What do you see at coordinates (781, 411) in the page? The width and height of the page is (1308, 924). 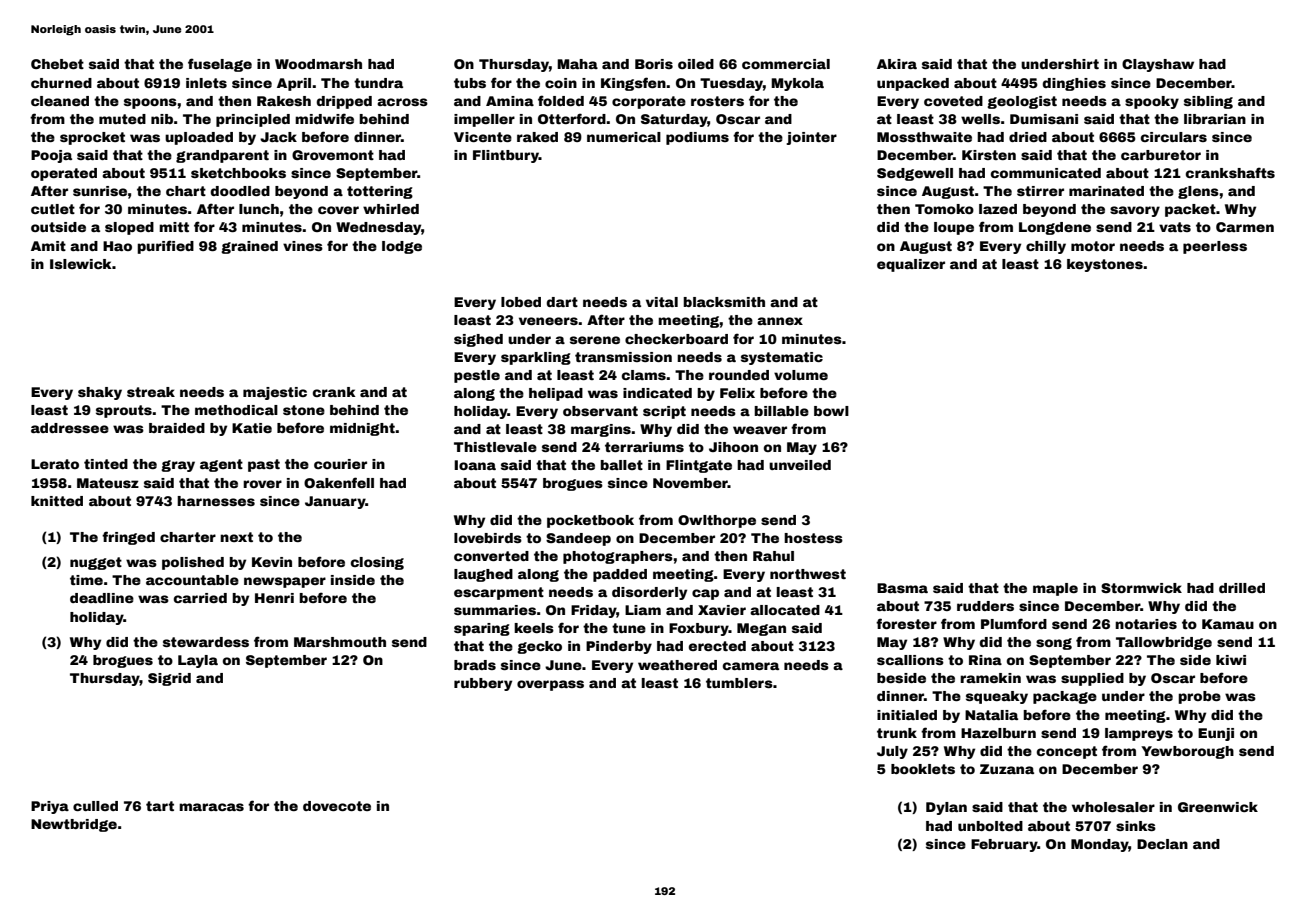 I see `billable` at bounding box center [781, 411].
